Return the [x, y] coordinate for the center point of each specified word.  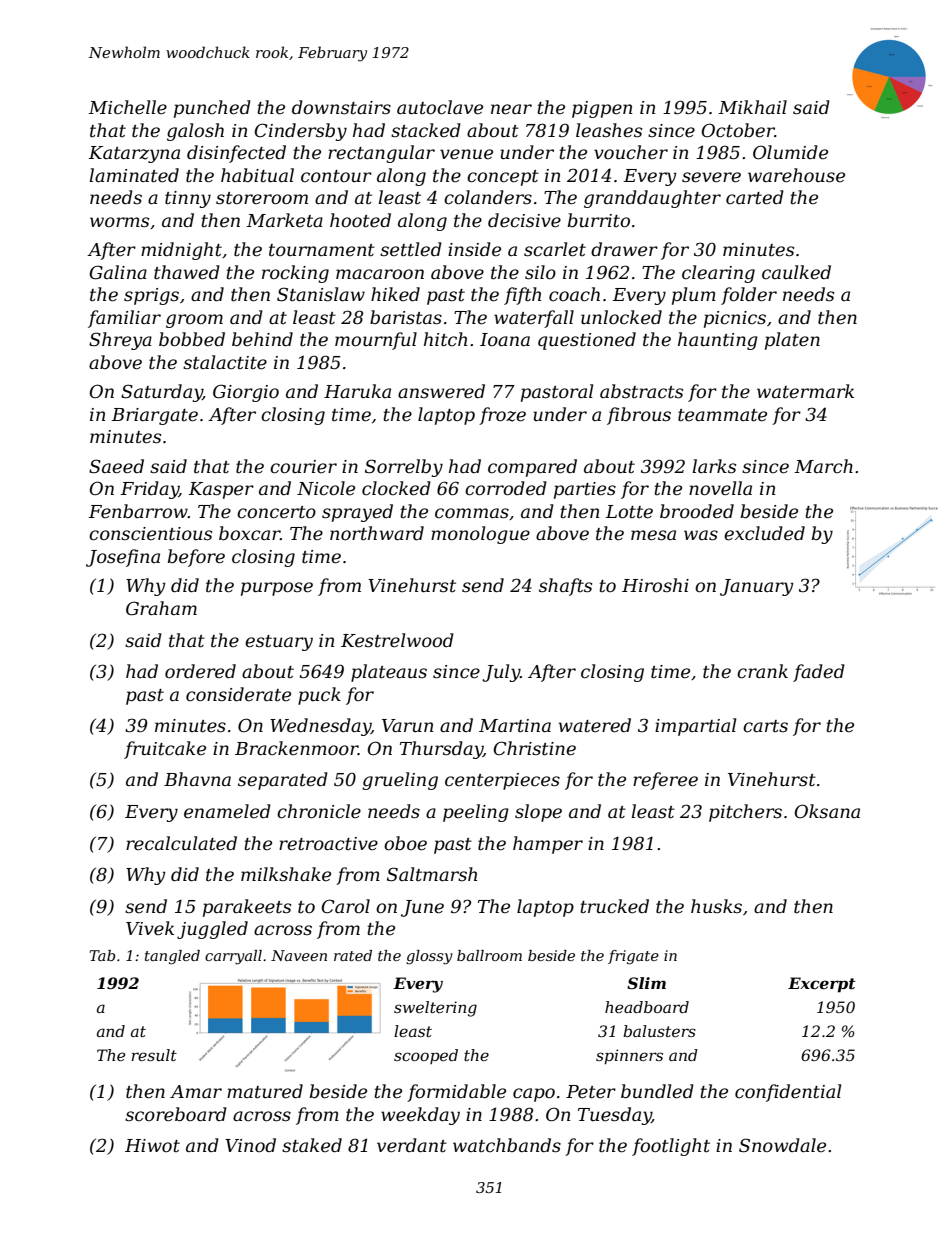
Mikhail [752, 107]
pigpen [602, 109]
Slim [646, 983]
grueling [400, 781]
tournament [322, 250]
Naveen [299, 955]
